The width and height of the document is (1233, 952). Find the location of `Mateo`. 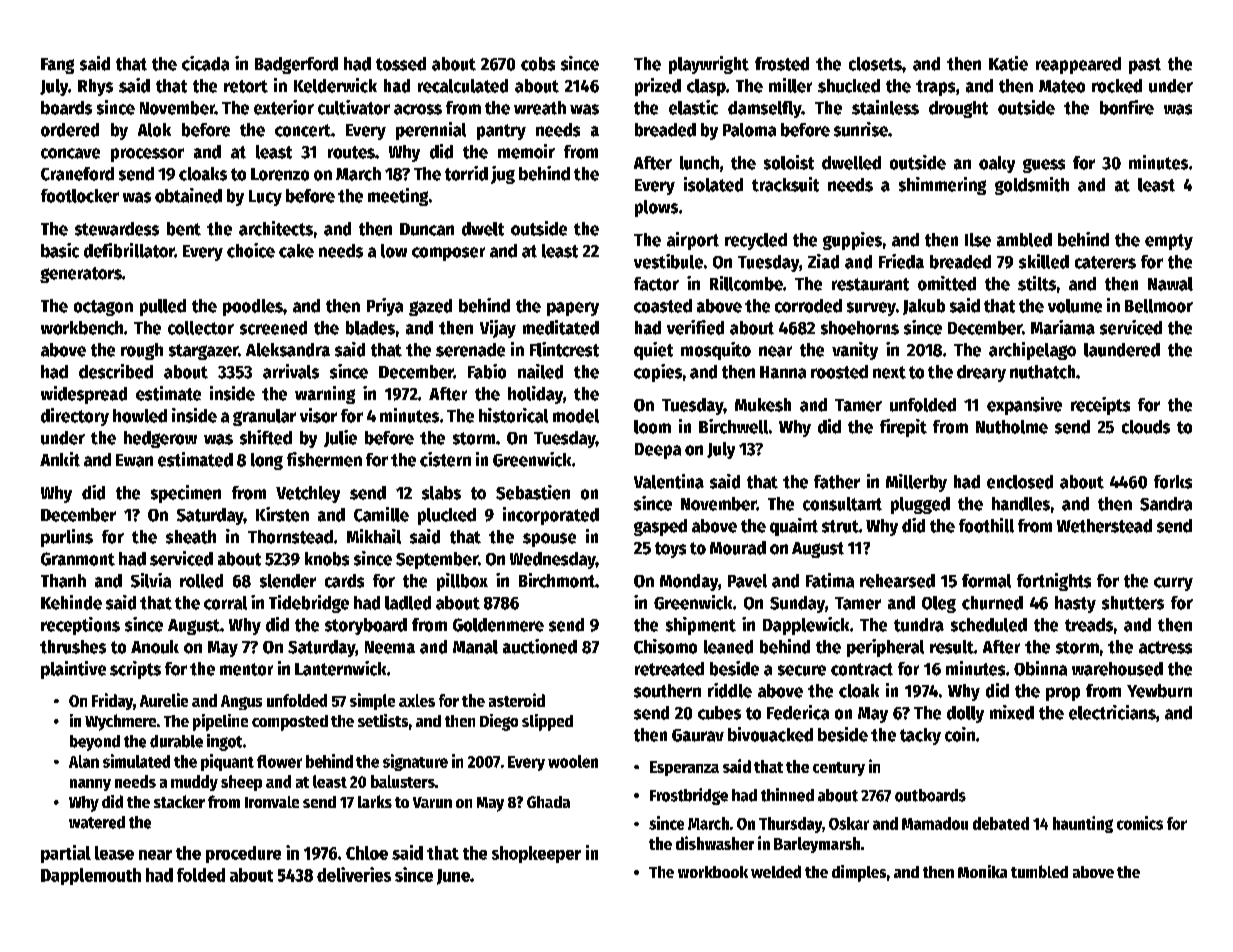

Mateo is located at coordinates (1062, 86).
